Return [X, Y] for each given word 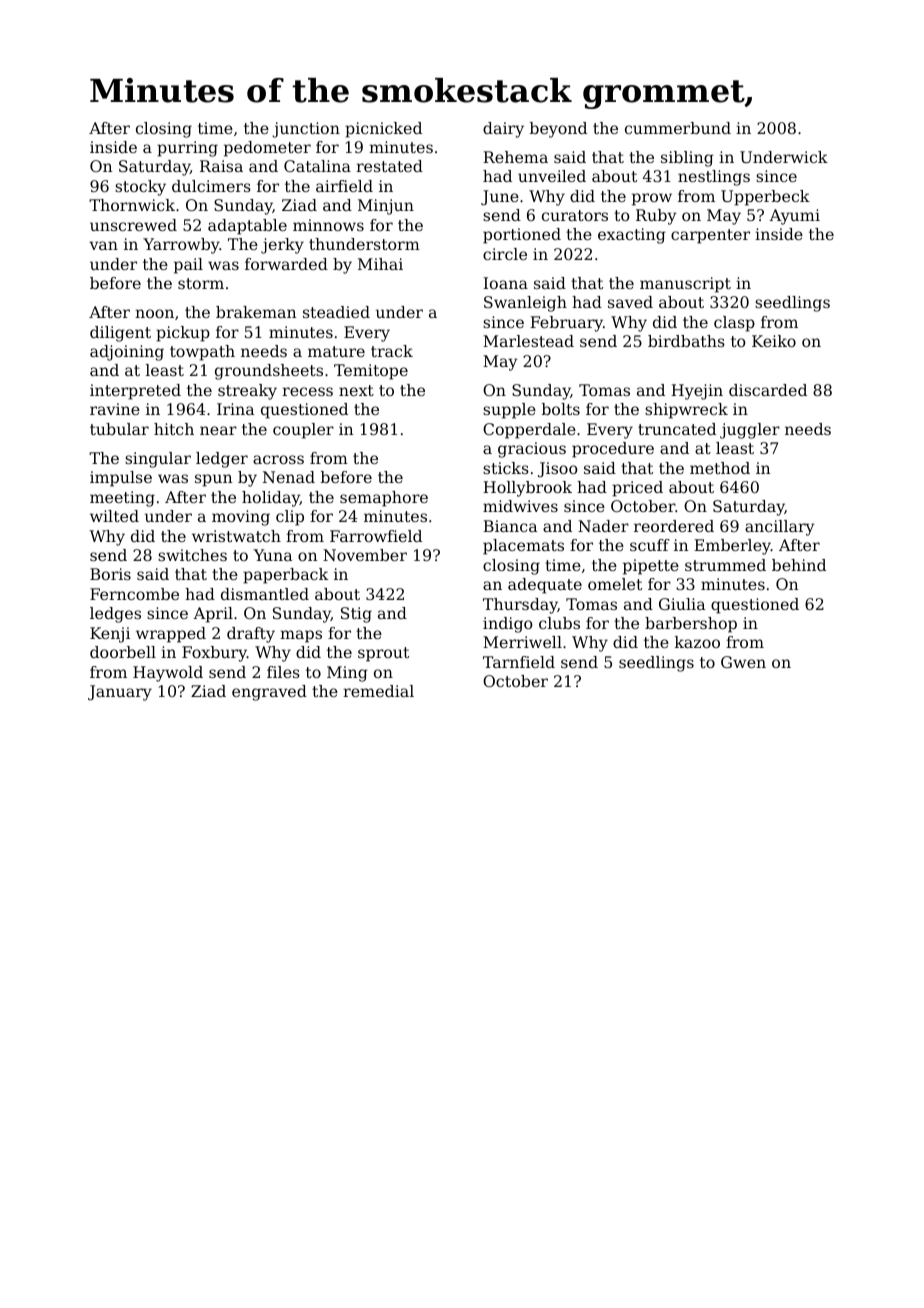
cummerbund [678, 128]
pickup [183, 334]
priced [637, 489]
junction [306, 130]
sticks [506, 468]
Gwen [743, 662]
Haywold [168, 674]
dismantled [265, 594]
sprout [383, 654]
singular [158, 460]
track [392, 351]
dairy [503, 130]
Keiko [774, 341]
